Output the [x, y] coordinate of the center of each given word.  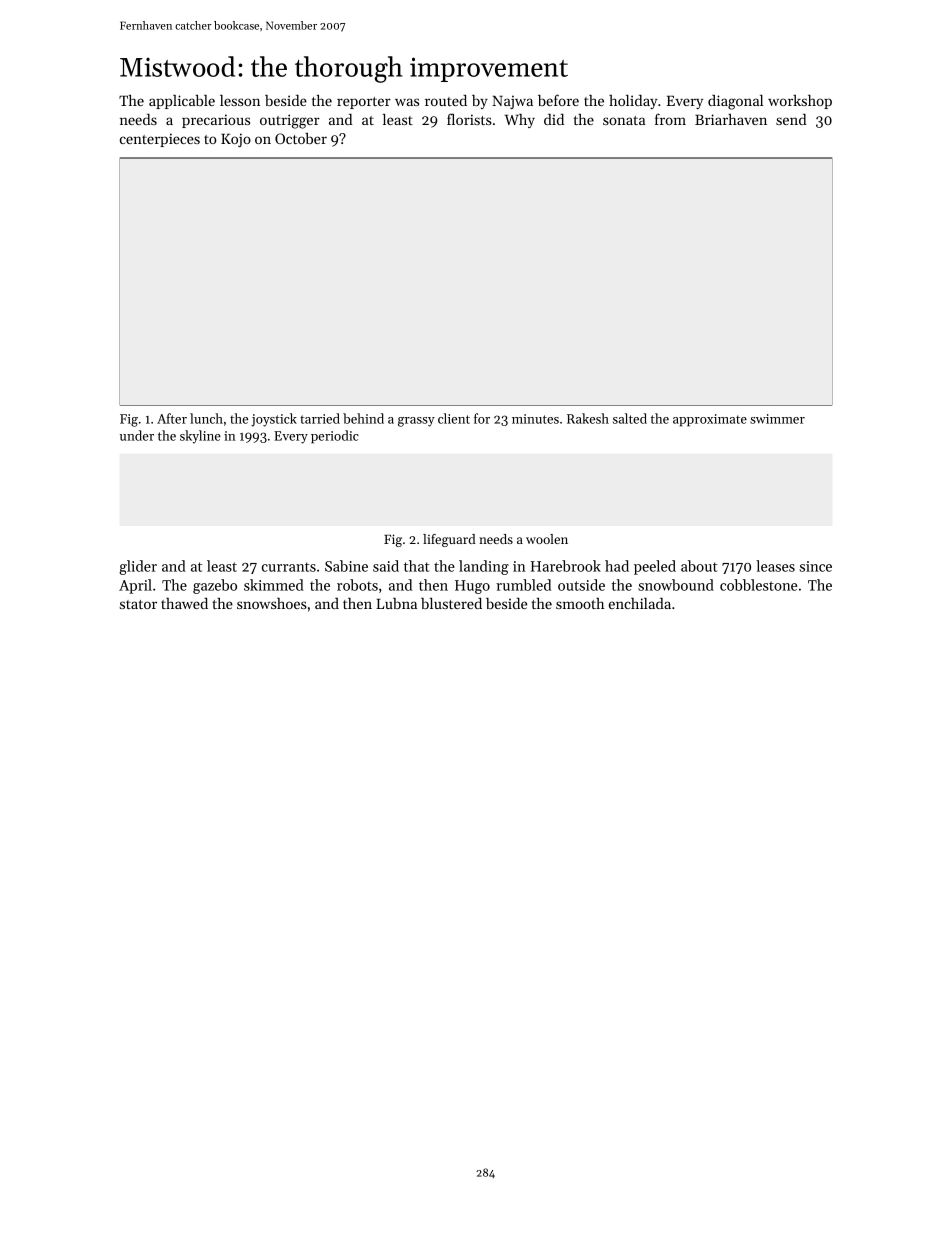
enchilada [640, 603]
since [816, 566]
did [554, 119]
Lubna [396, 603]
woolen [547, 539]
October [301, 138]
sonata [624, 120]
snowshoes [272, 603]
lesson [240, 100]
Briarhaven [731, 119]
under [137, 435]
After [172, 418]
